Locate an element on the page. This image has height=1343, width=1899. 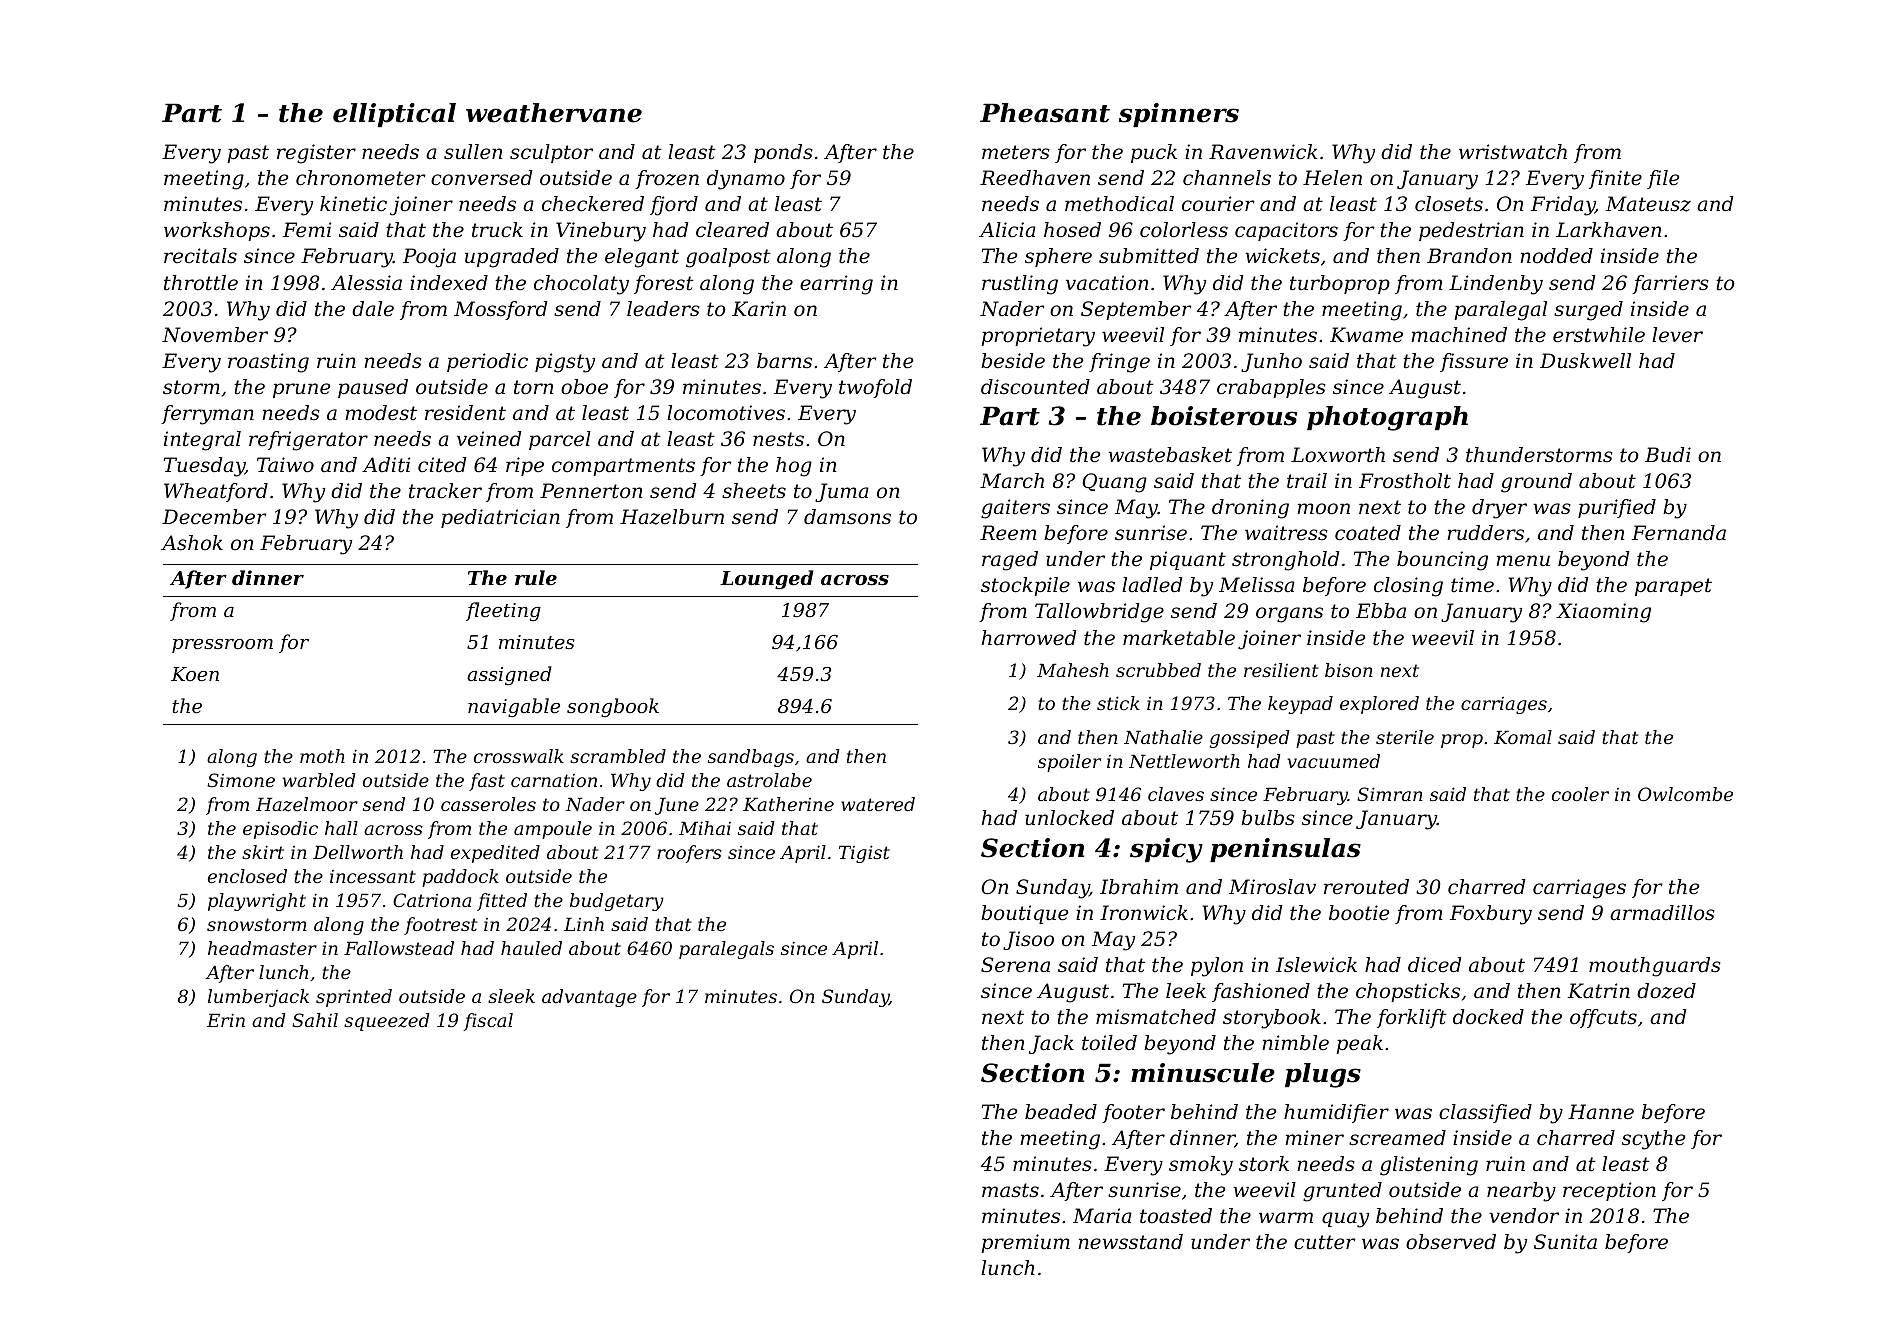
beside is located at coordinates (1013, 361).
